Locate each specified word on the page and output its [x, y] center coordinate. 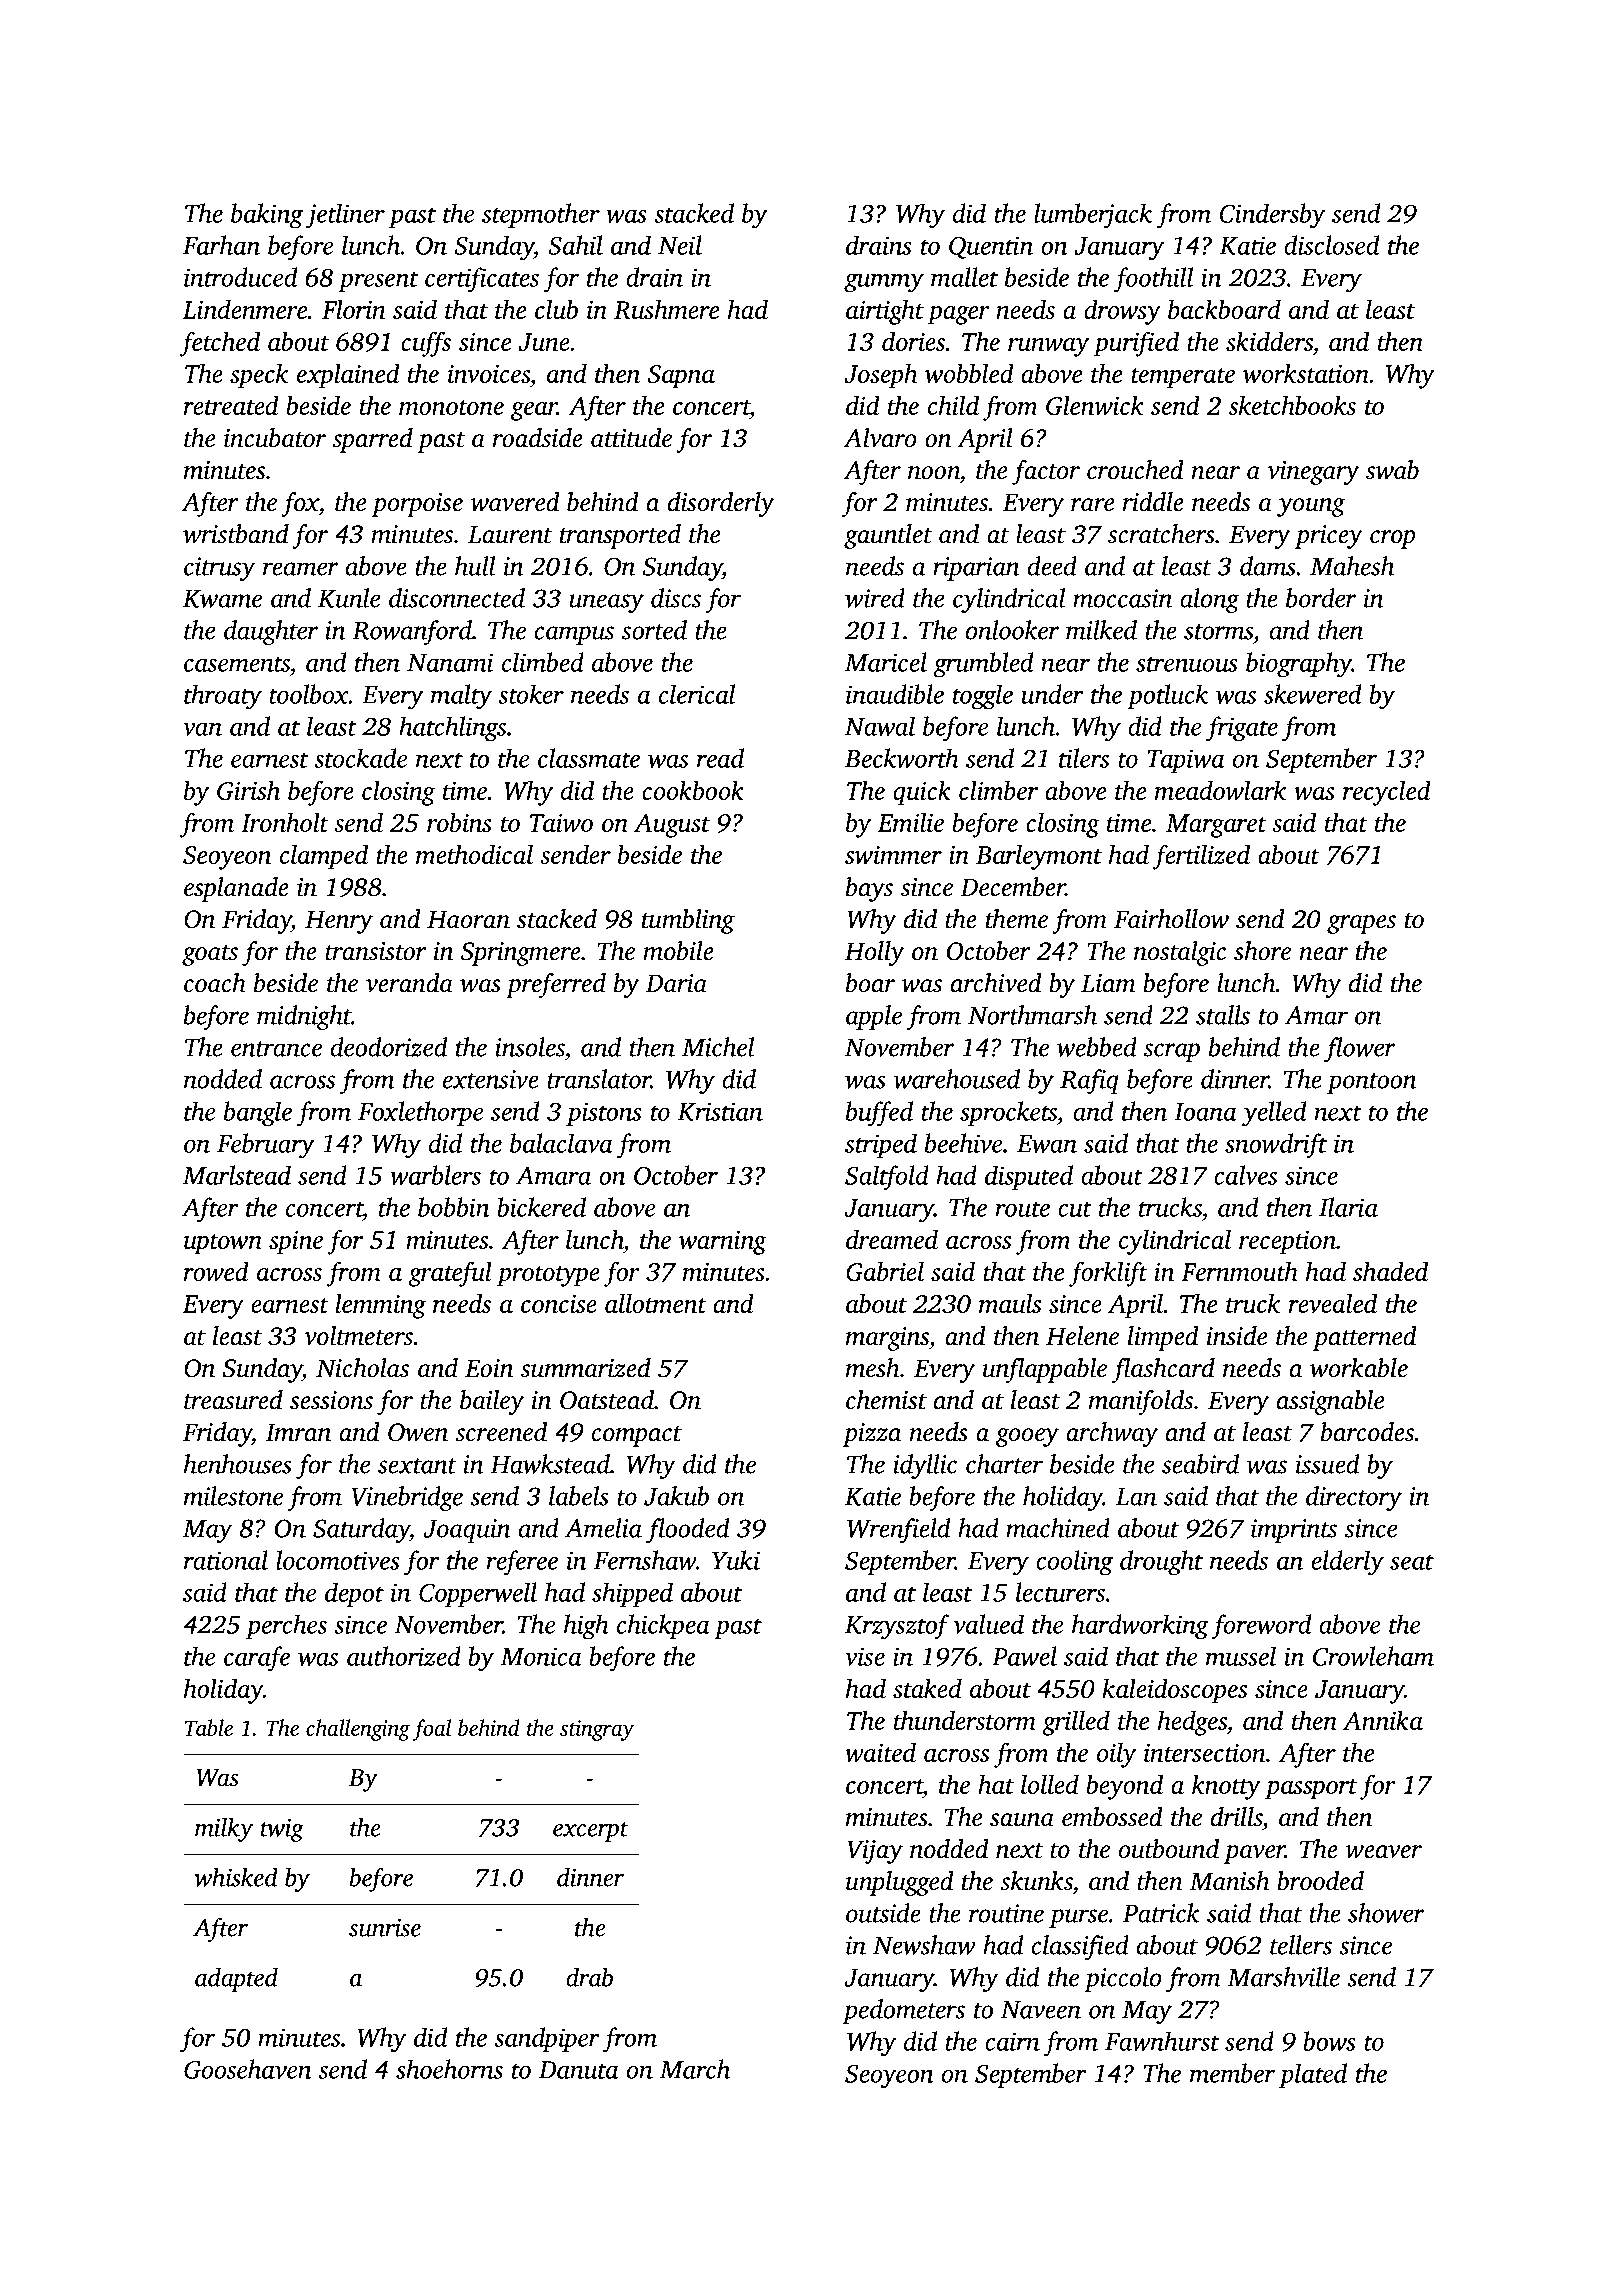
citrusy [219, 569]
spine [296, 1243]
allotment [656, 1303]
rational [226, 1560]
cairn [1012, 2041]
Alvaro [880, 438]
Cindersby [1272, 216]
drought [1161, 1563]
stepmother [541, 215]
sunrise [385, 1928]
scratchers [1161, 534]
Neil [680, 245]
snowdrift [1276, 1146]
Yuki [736, 1560]
